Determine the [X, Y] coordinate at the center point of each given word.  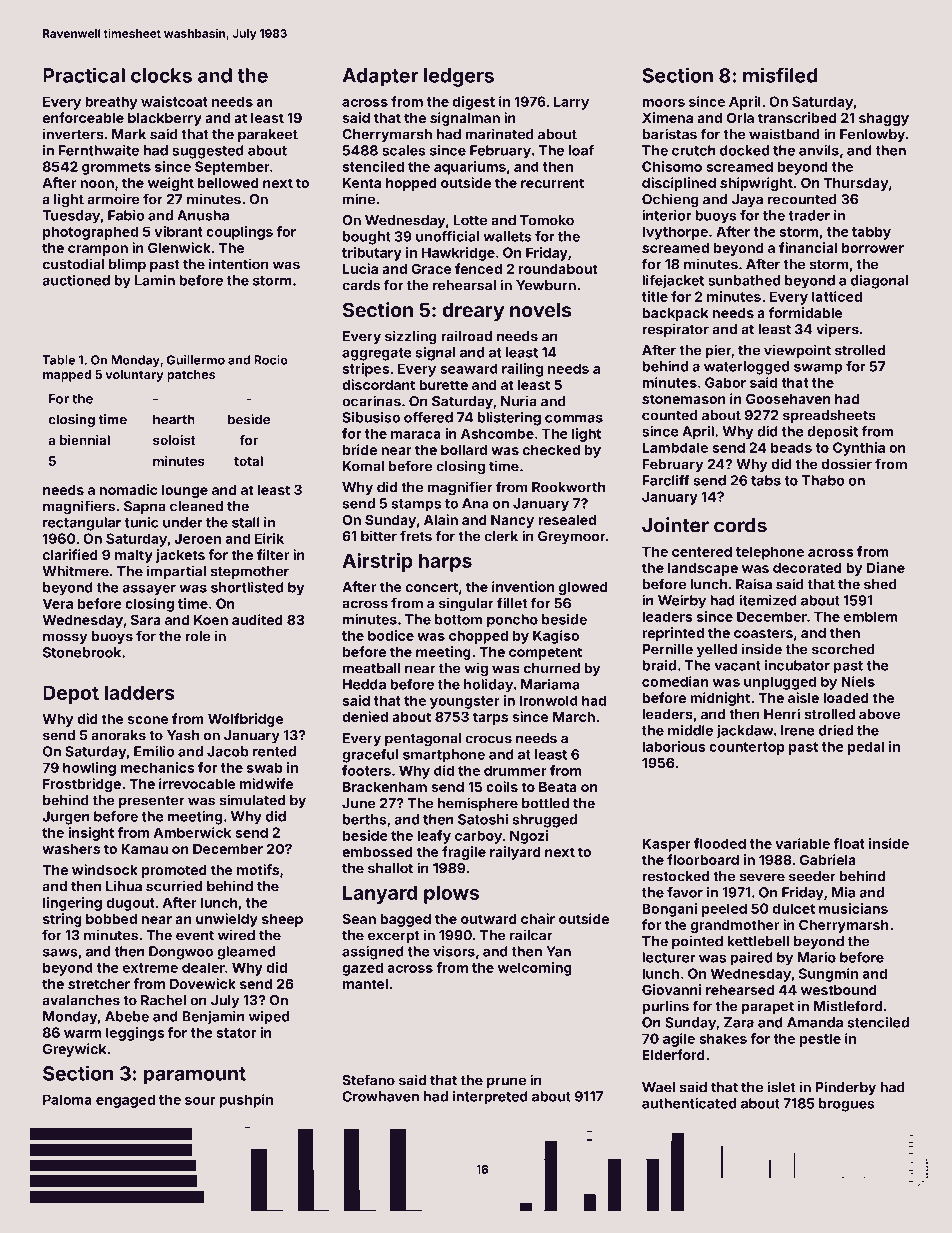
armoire [114, 199]
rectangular [82, 524]
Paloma [67, 1099]
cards [361, 285]
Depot [71, 694]
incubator [797, 665]
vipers [837, 330]
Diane [886, 567]
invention [523, 586]
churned [552, 668]
